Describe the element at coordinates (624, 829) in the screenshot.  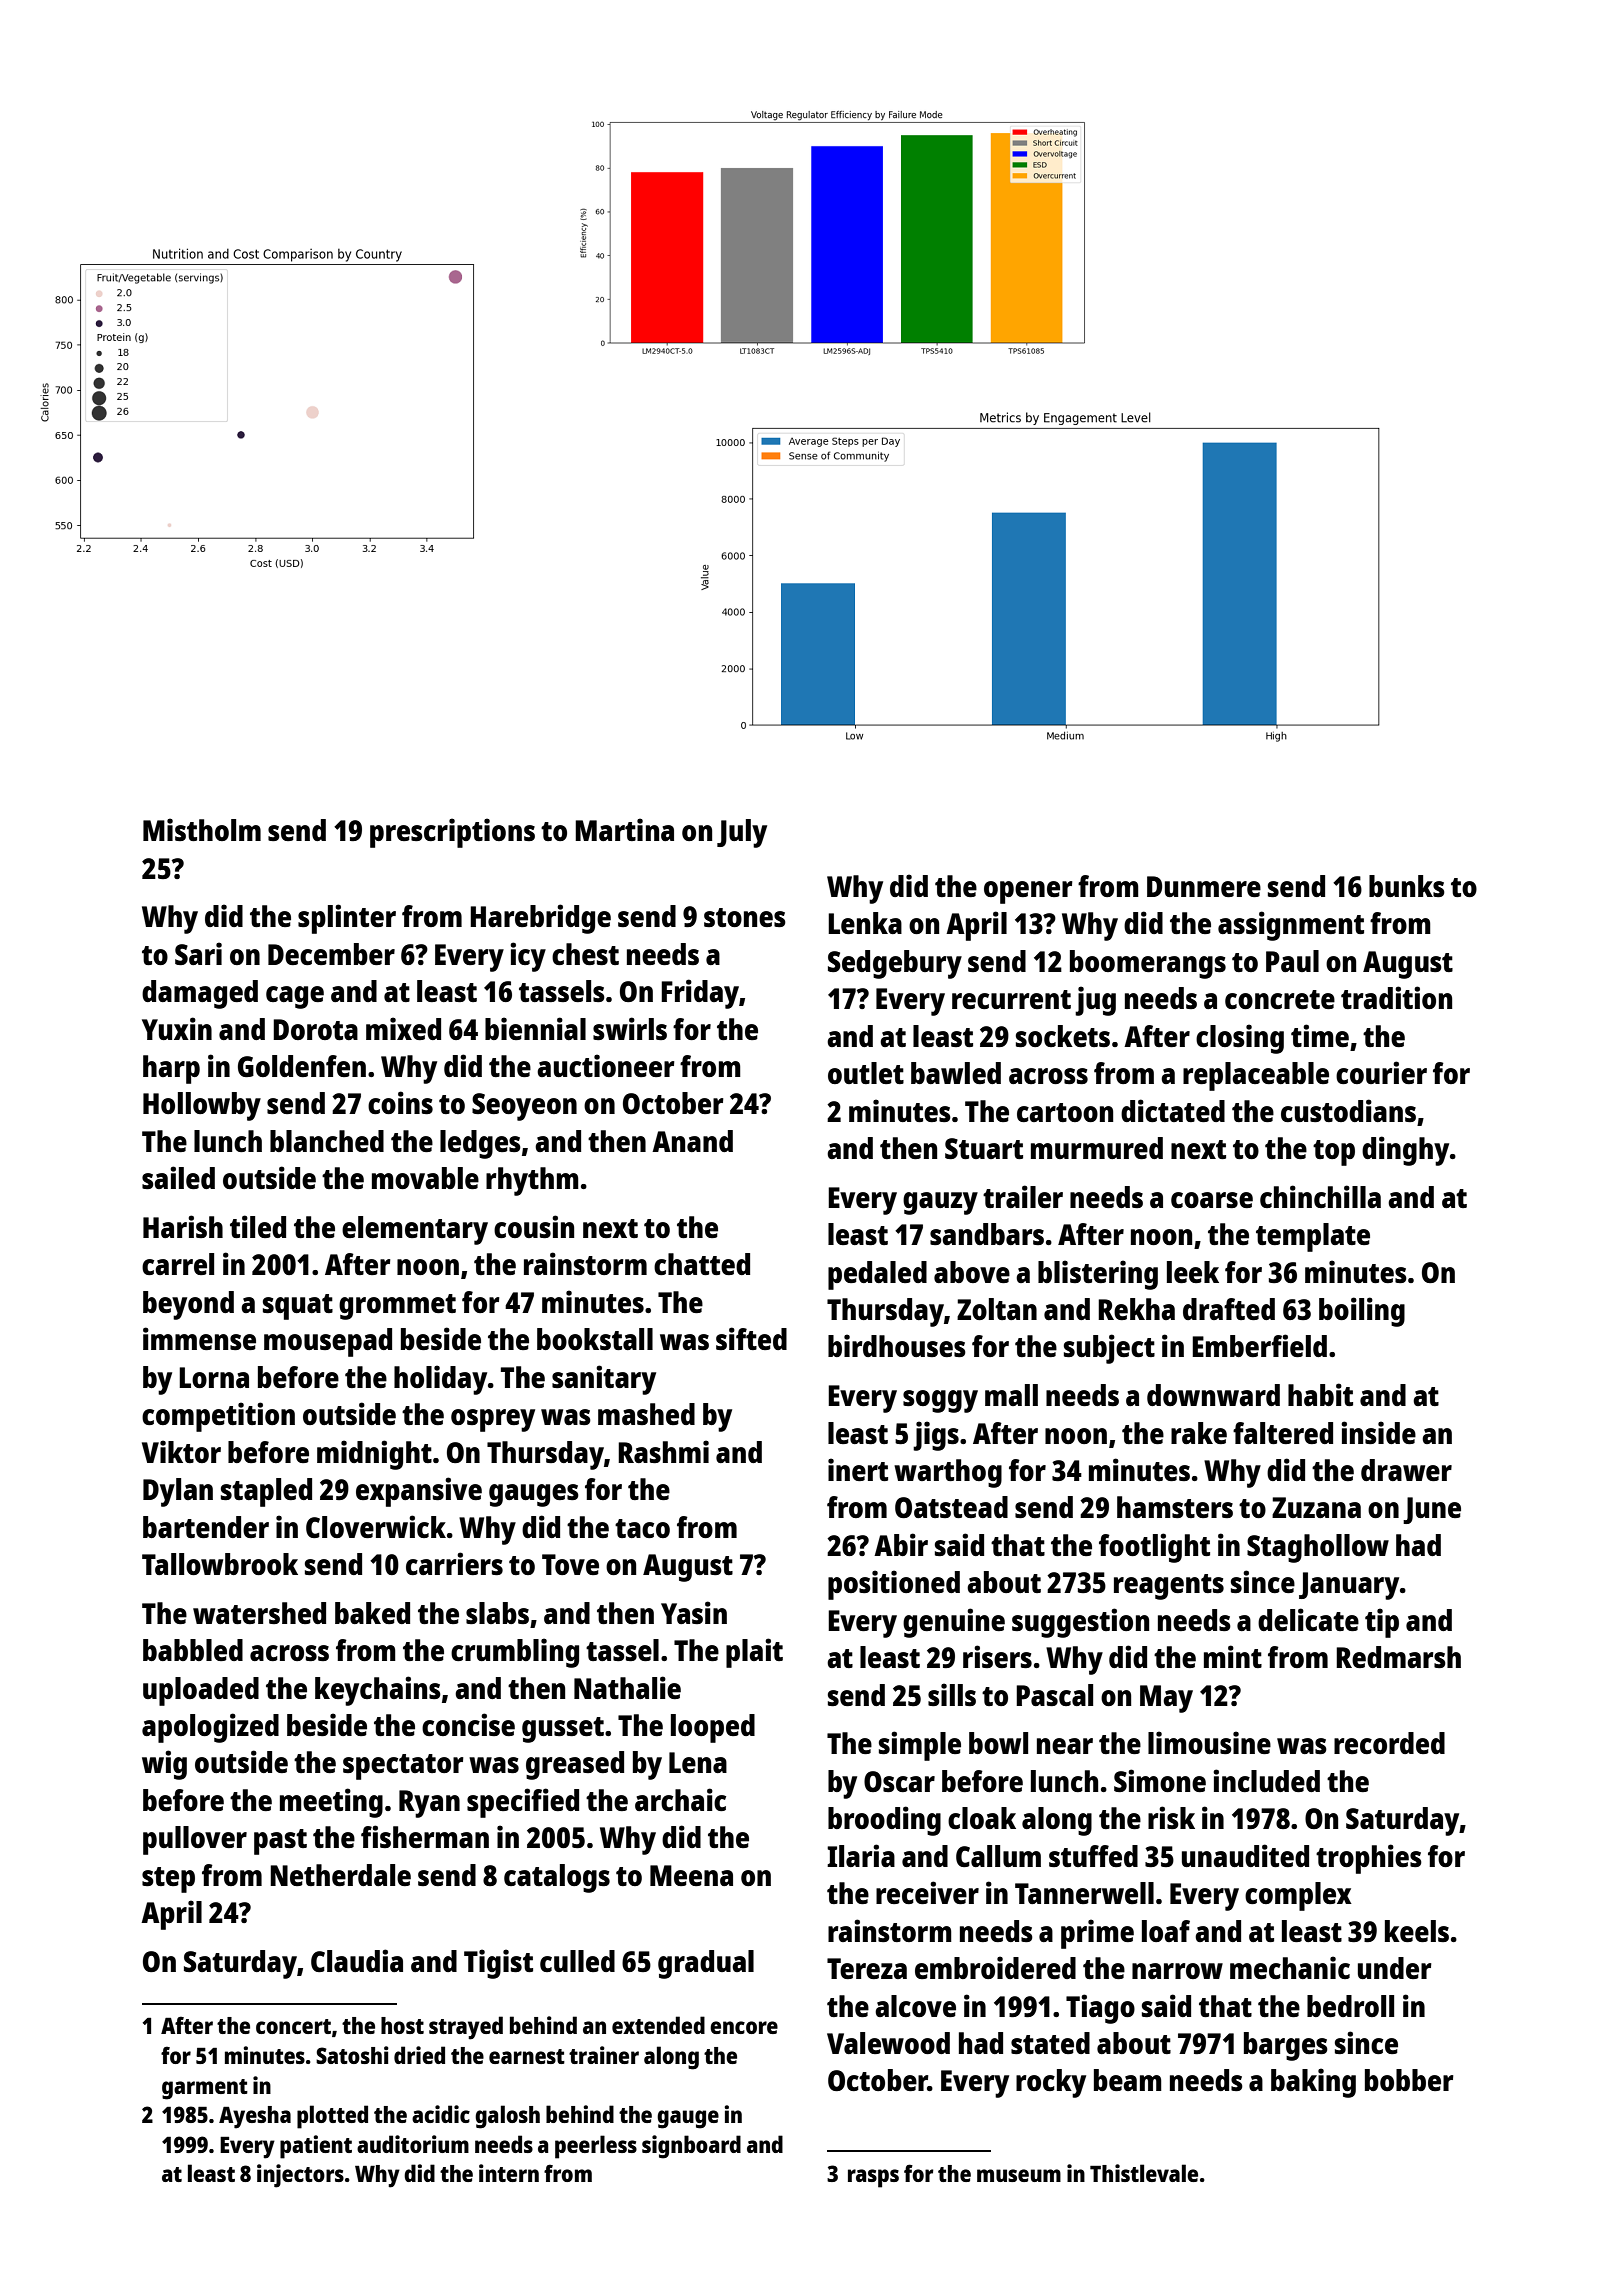
I see `Martina` at that location.
